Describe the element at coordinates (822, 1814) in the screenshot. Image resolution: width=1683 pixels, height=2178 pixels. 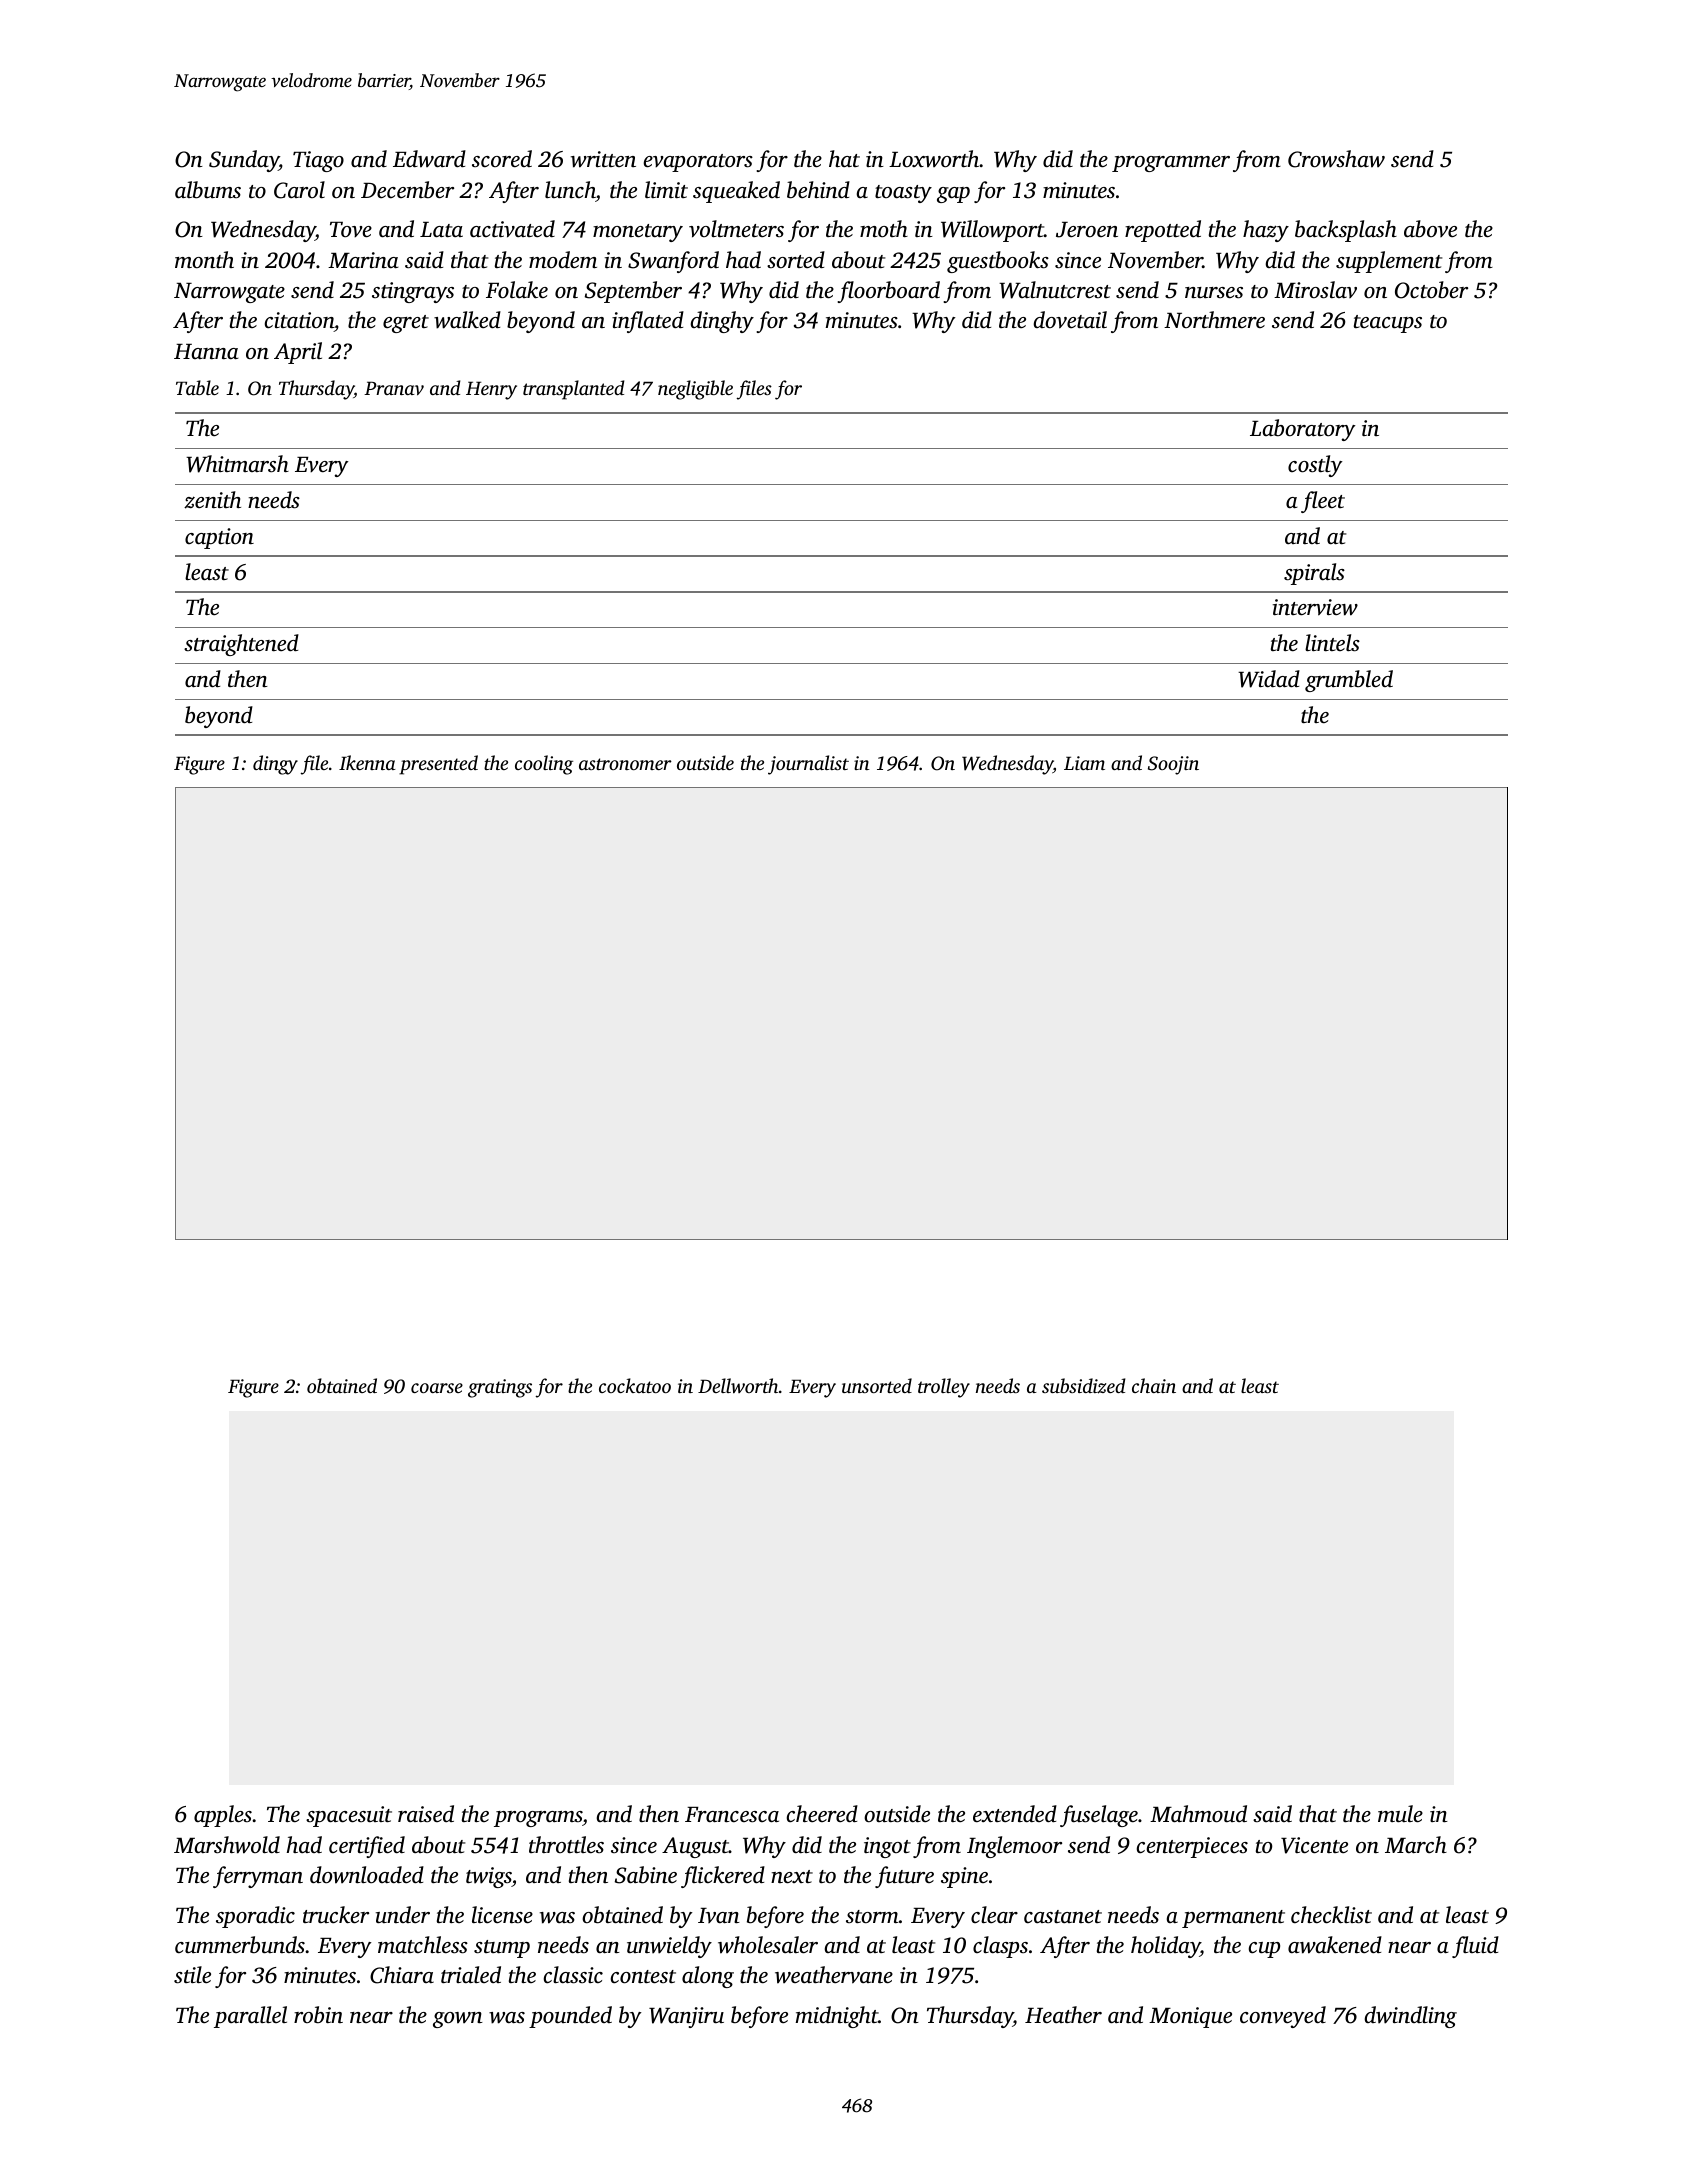
I see `cheered` at that location.
